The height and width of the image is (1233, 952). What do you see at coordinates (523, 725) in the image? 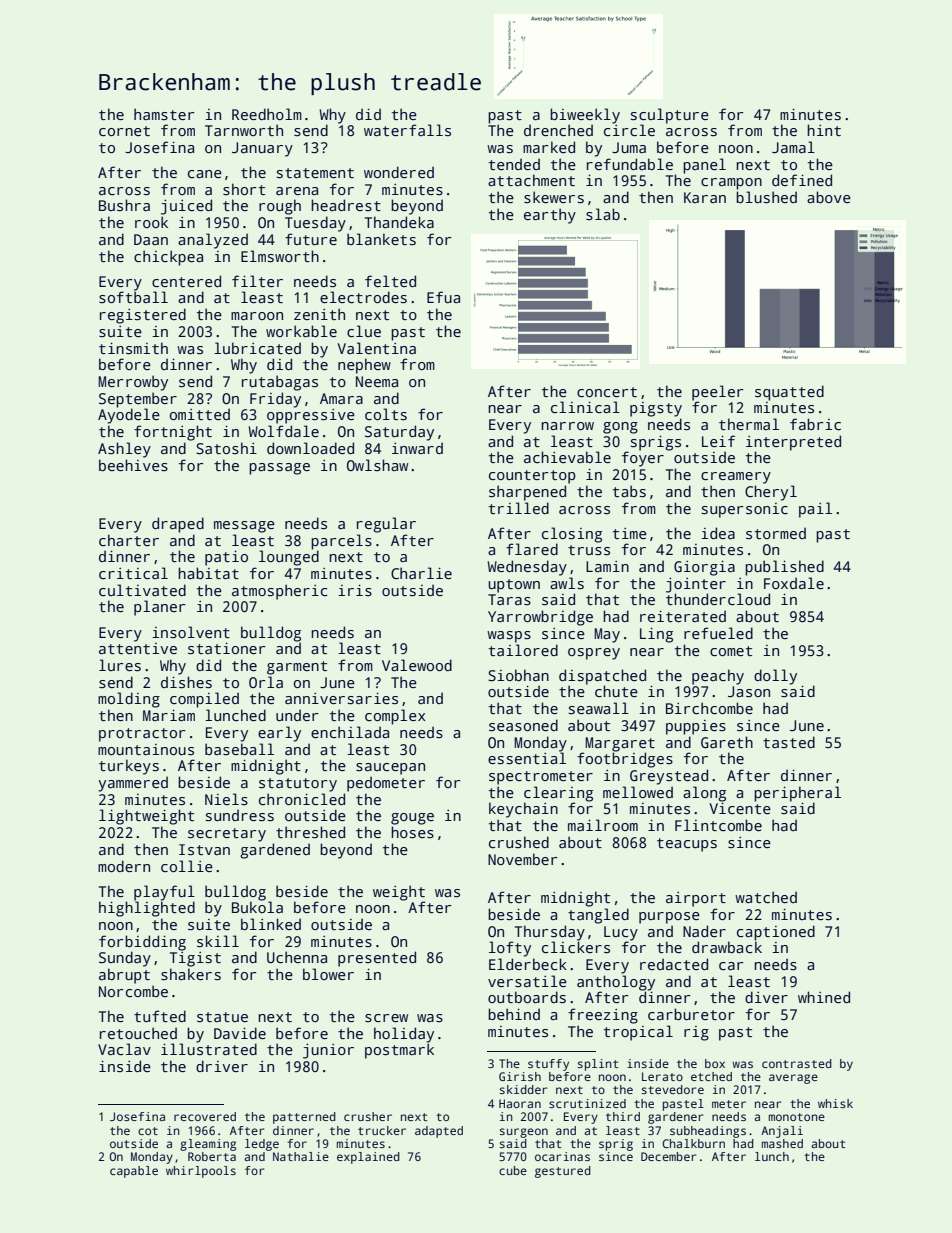
I see `seasoned` at bounding box center [523, 725].
